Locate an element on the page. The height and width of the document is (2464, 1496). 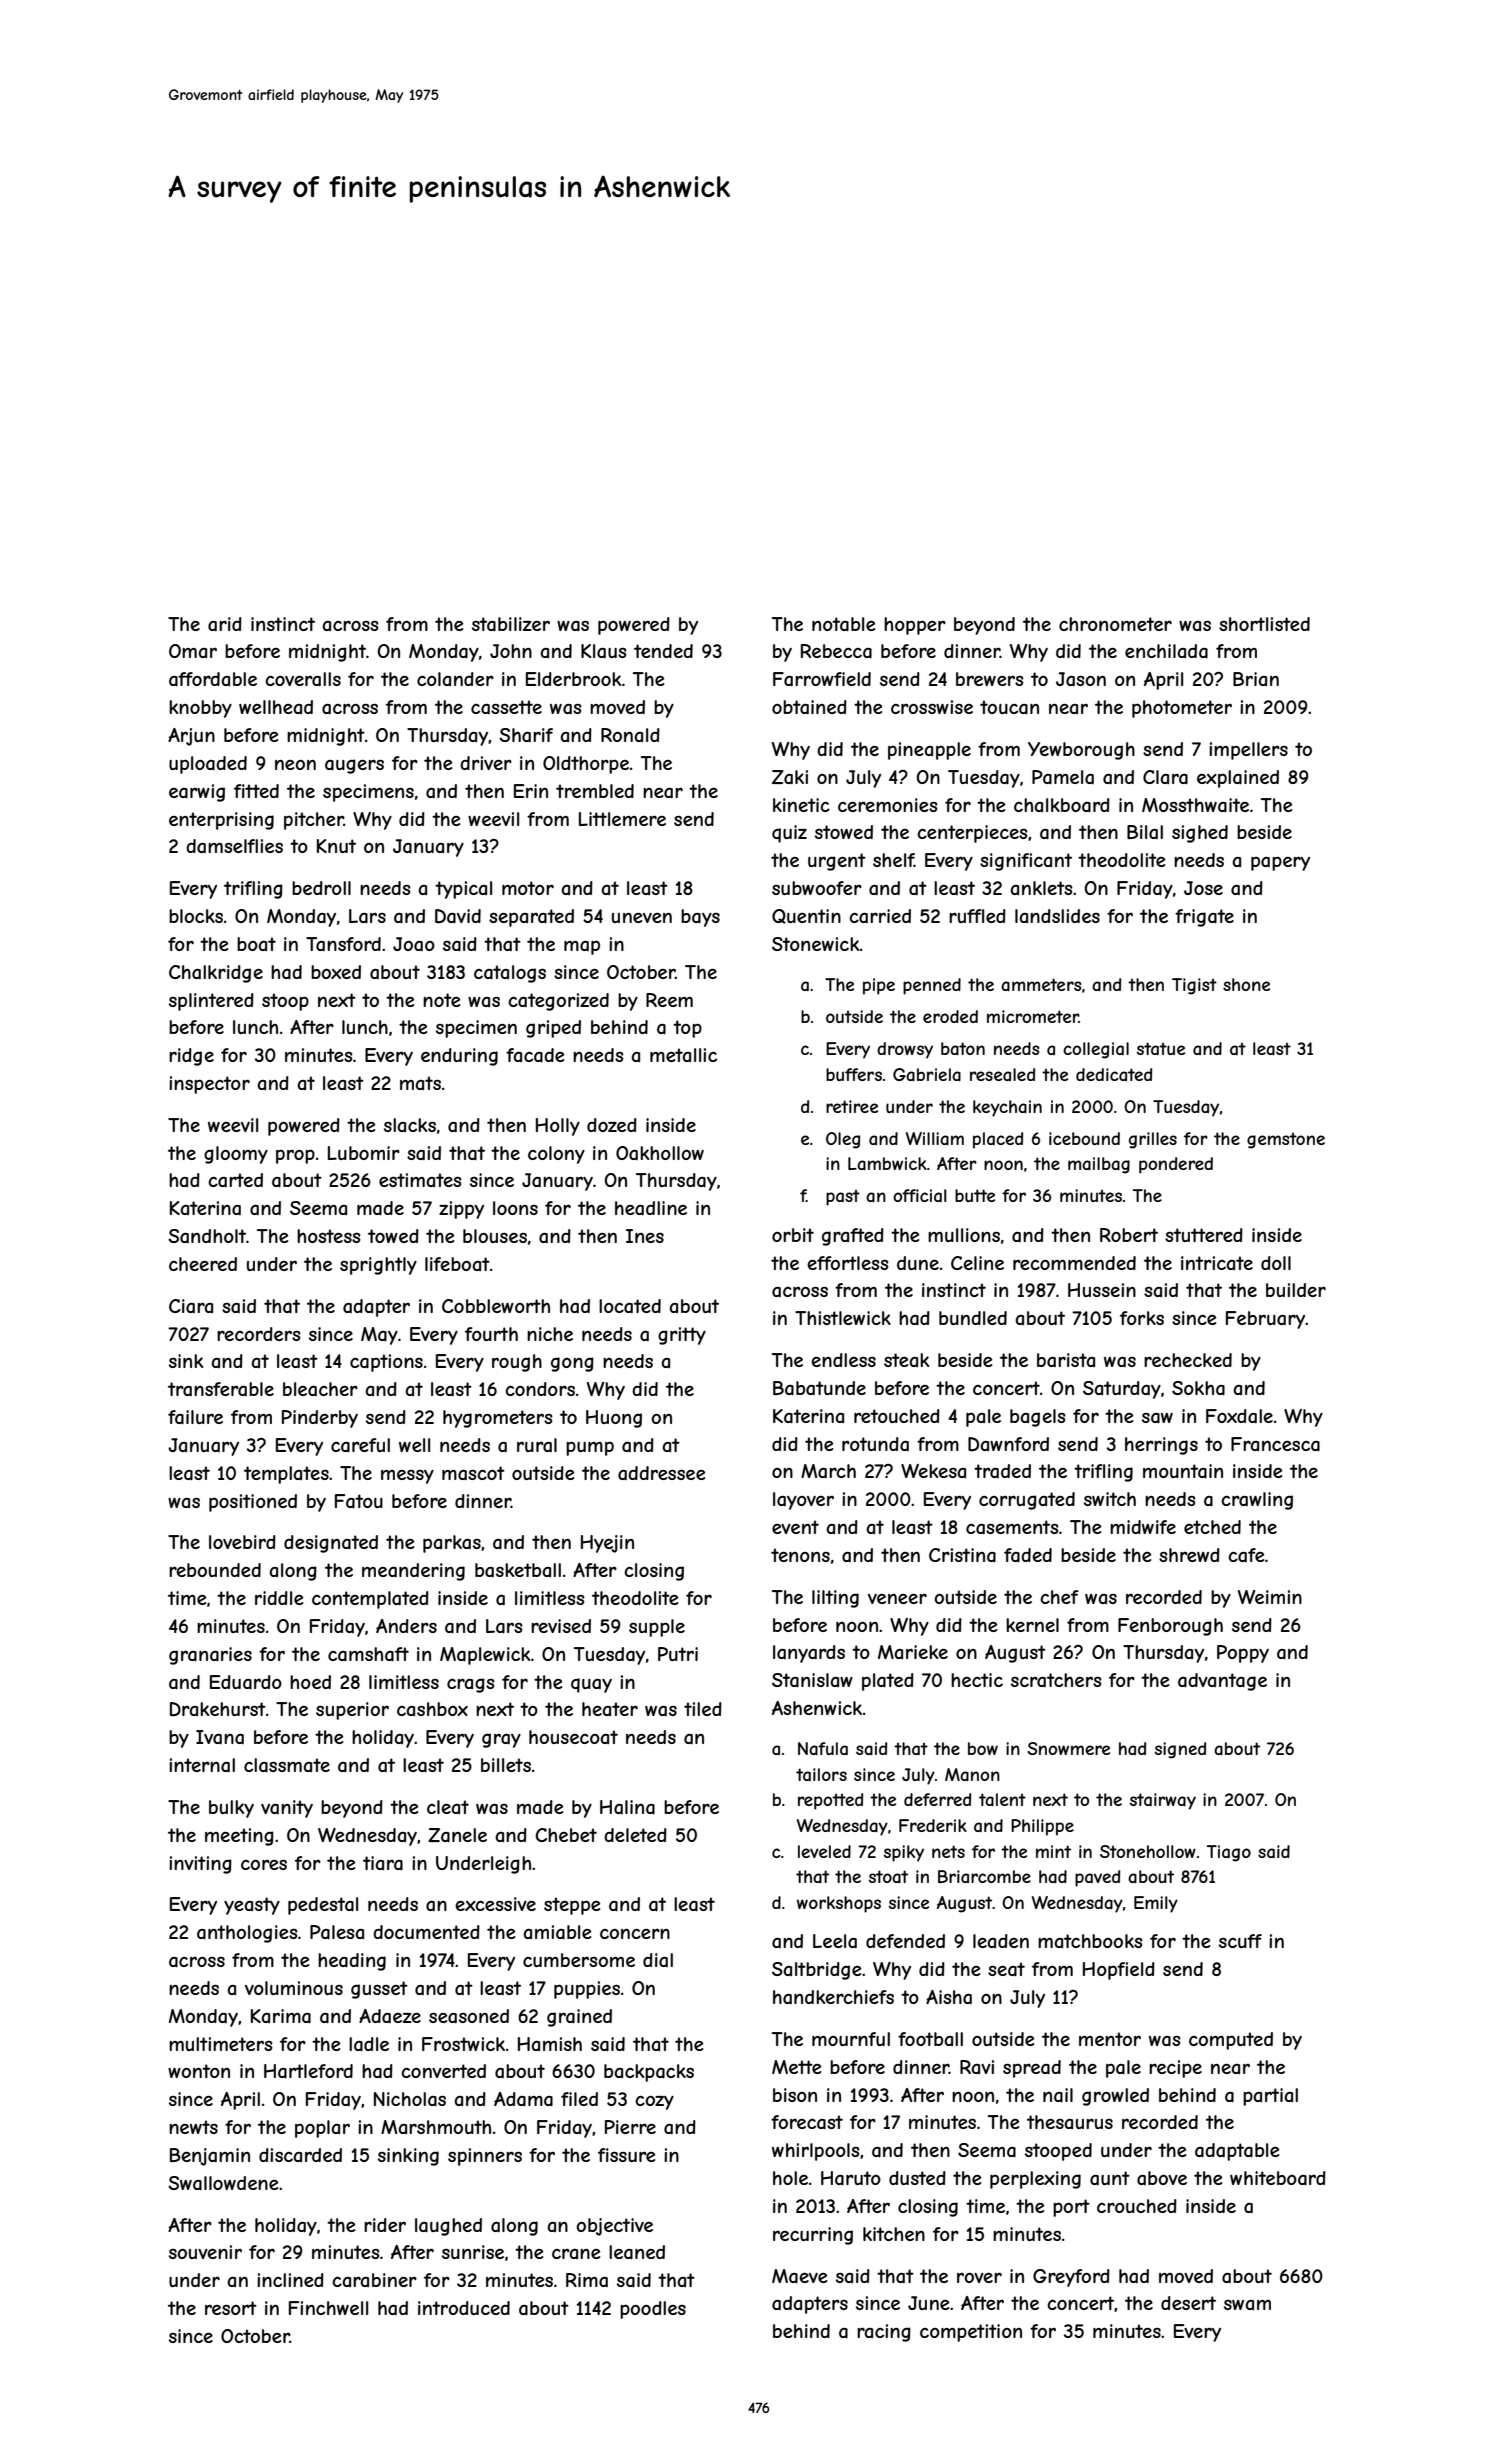
urgent is located at coordinates (837, 862).
